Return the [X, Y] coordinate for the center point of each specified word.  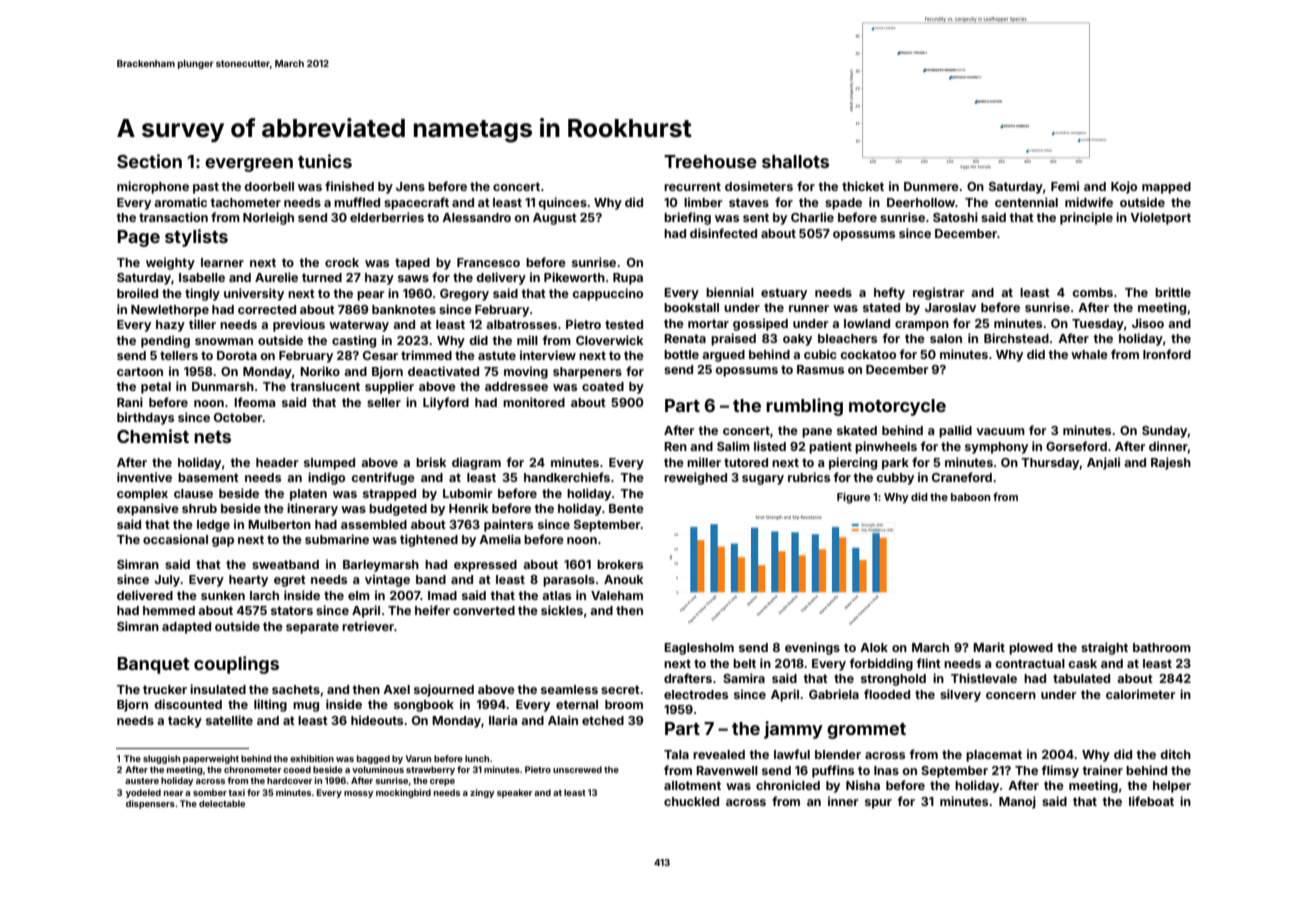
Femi [1065, 186]
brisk [431, 462]
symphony [996, 448]
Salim [733, 446]
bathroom [1162, 647]
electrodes [696, 694]
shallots [795, 161]
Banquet [153, 665]
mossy [358, 794]
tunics [325, 161]
